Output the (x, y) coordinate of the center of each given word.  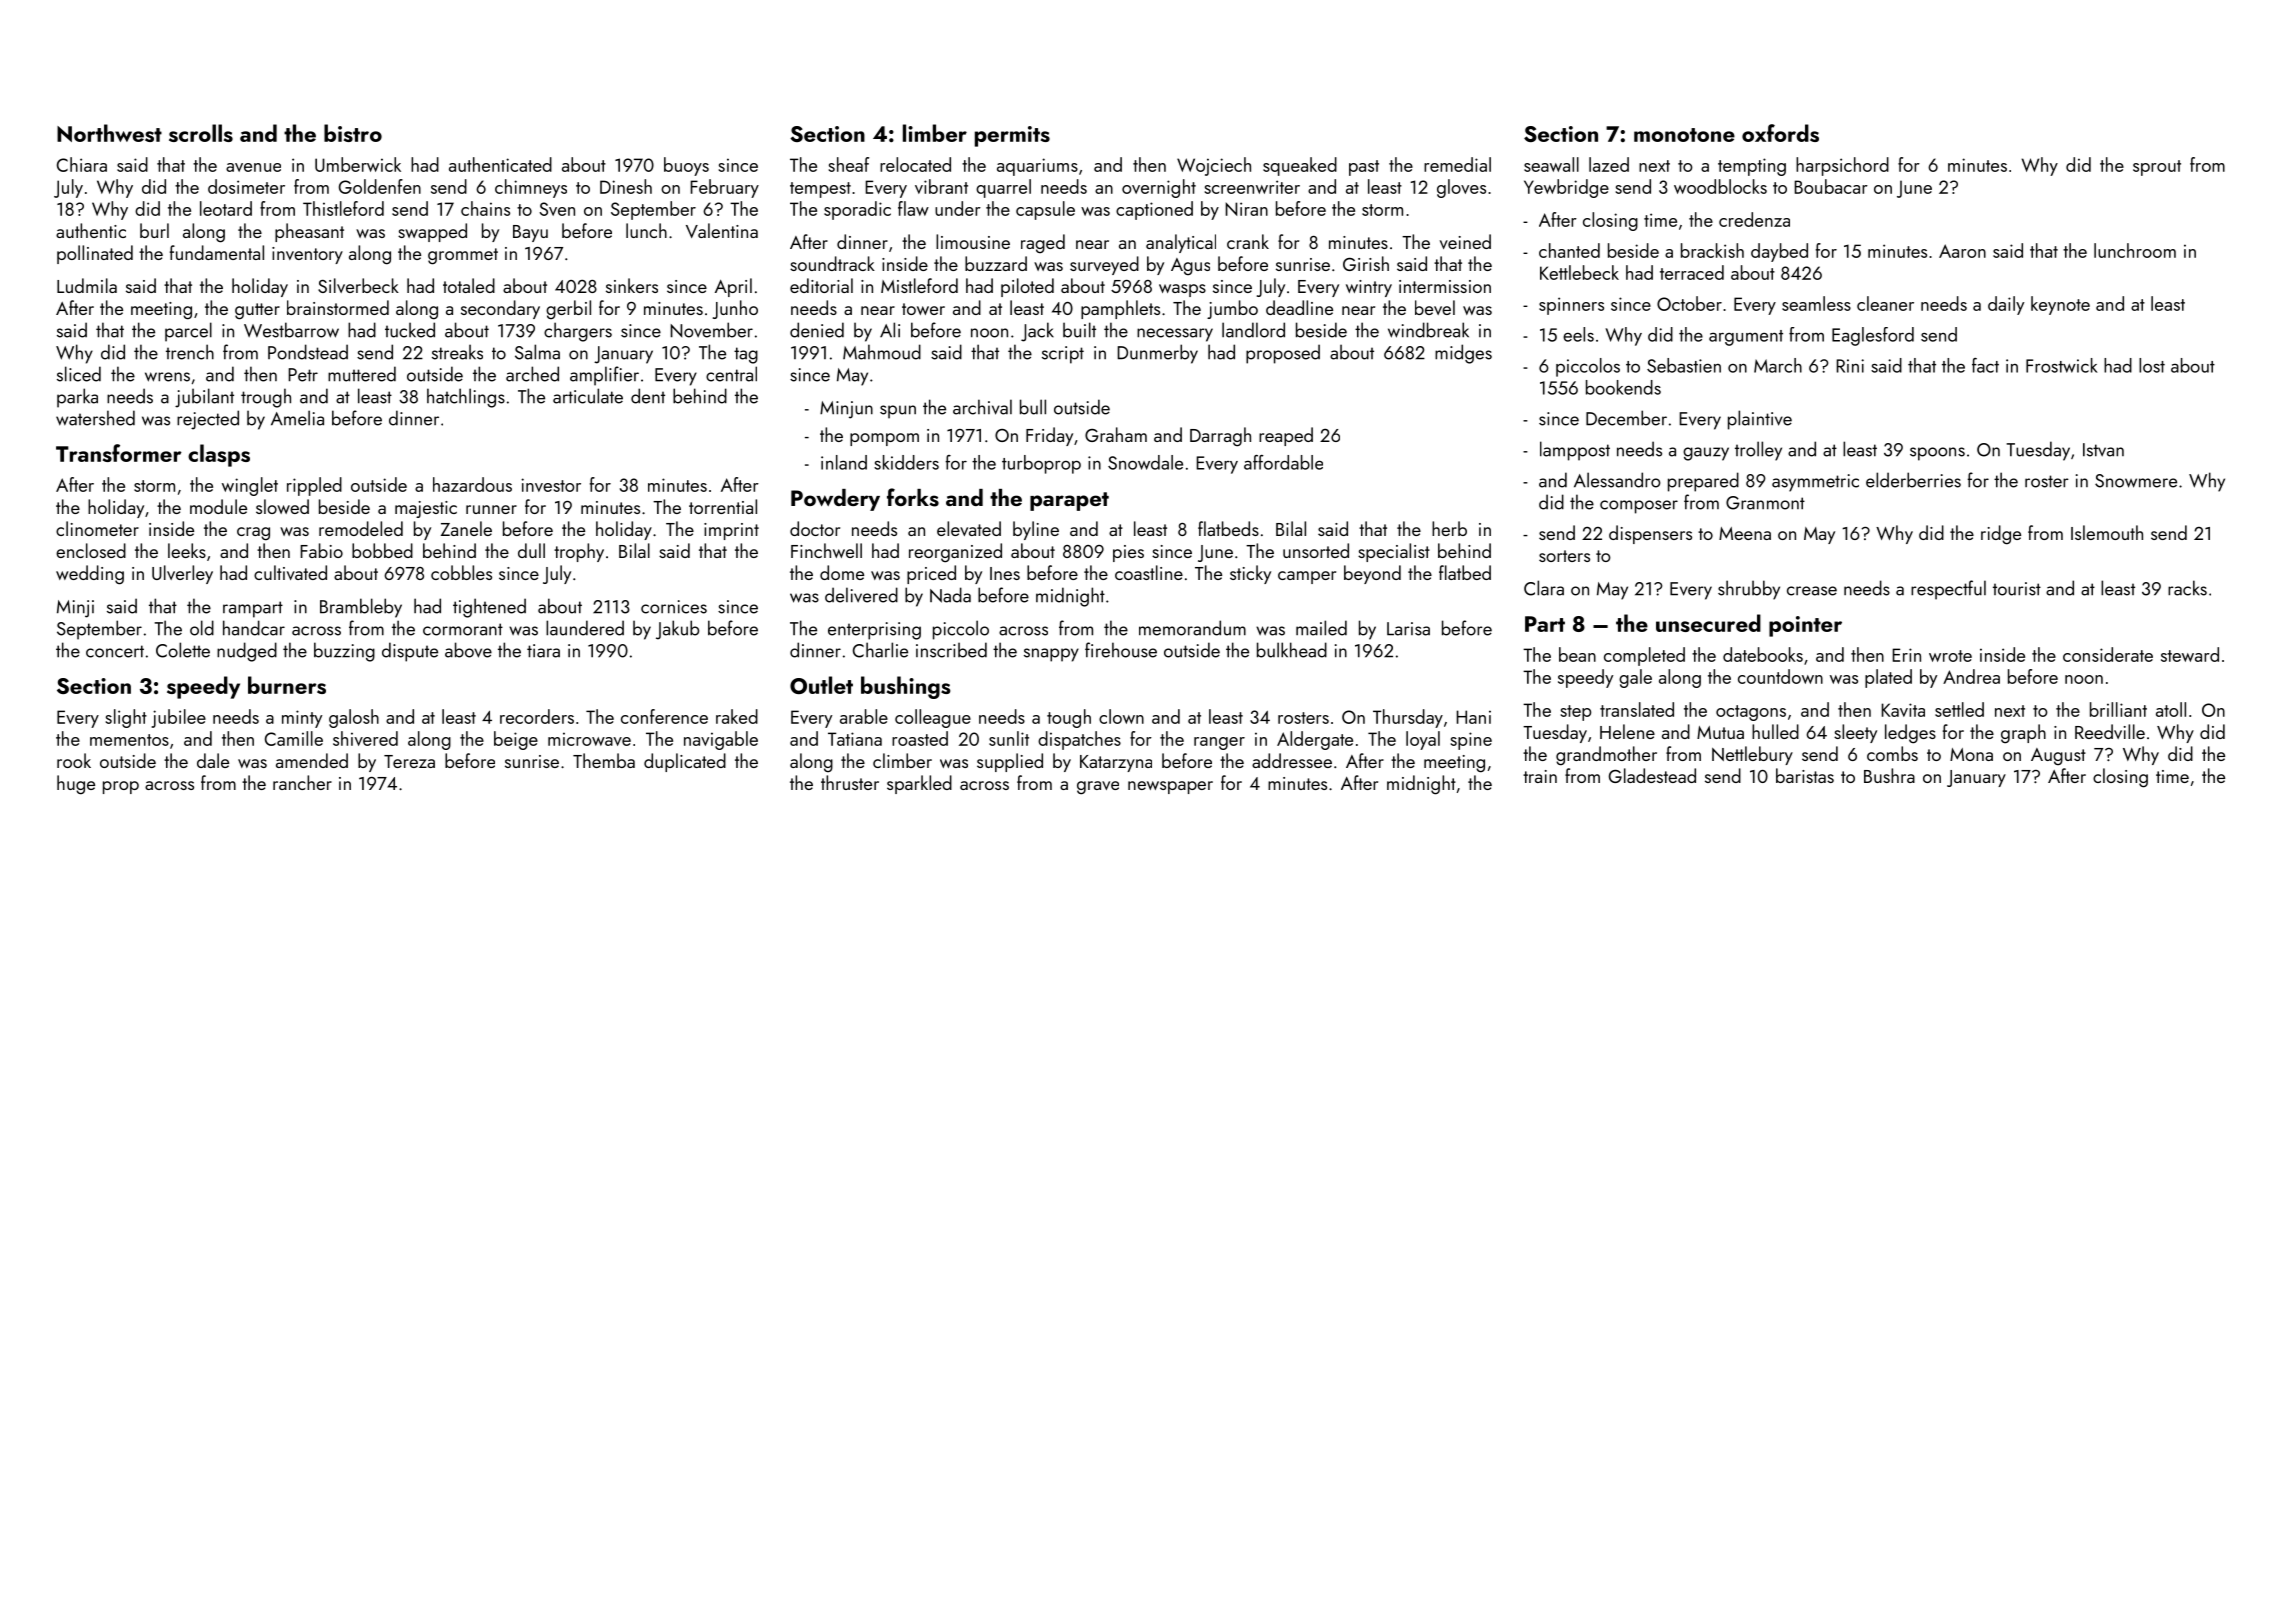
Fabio (321, 550)
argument (1746, 338)
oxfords (1780, 133)
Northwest (109, 133)
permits (1012, 136)
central (731, 374)
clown (1121, 716)
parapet (1069, 501)
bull (1033, 407)
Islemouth (2107, 532)
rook (74, 760)
